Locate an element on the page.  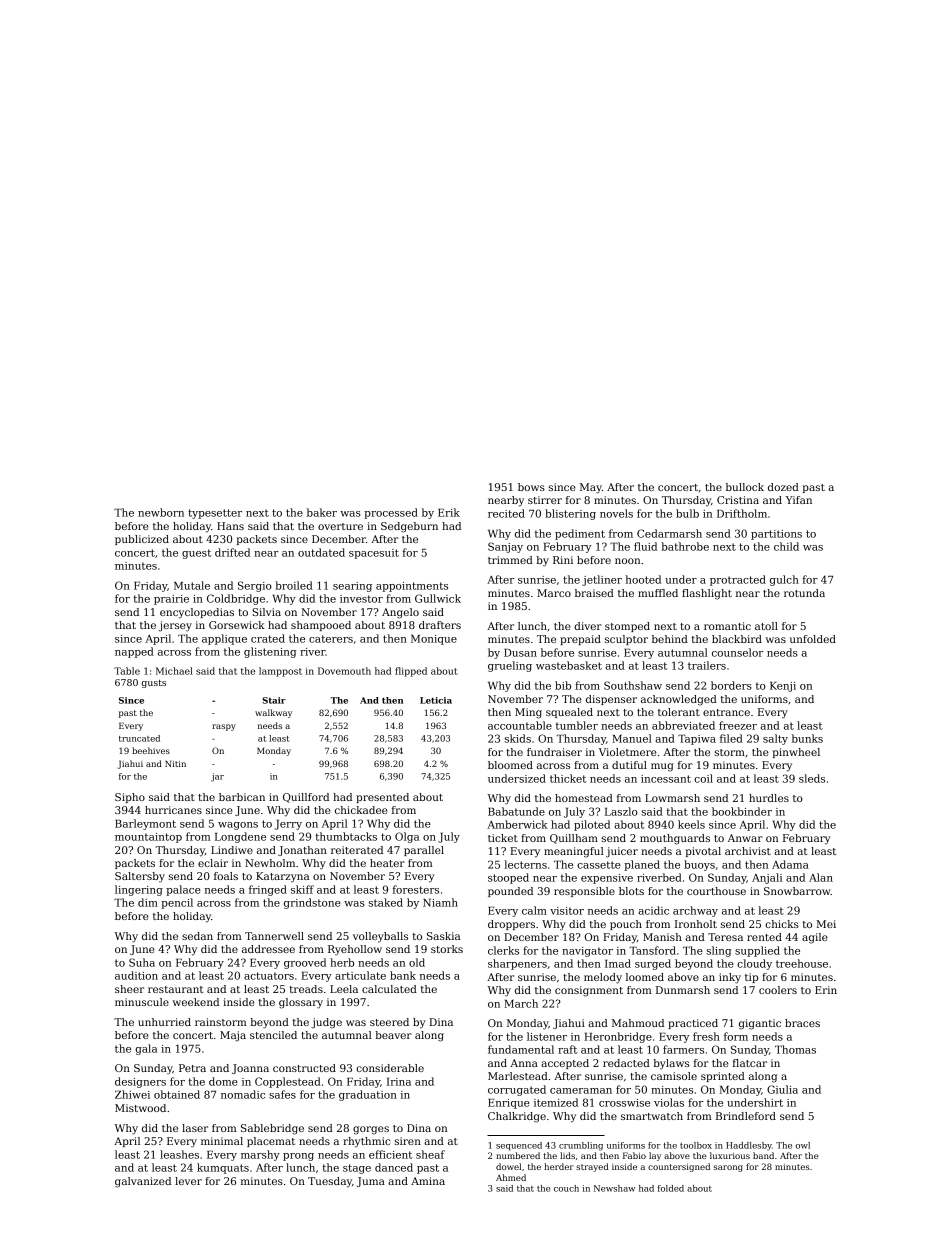
jar is located at coordinates (217, 777).
